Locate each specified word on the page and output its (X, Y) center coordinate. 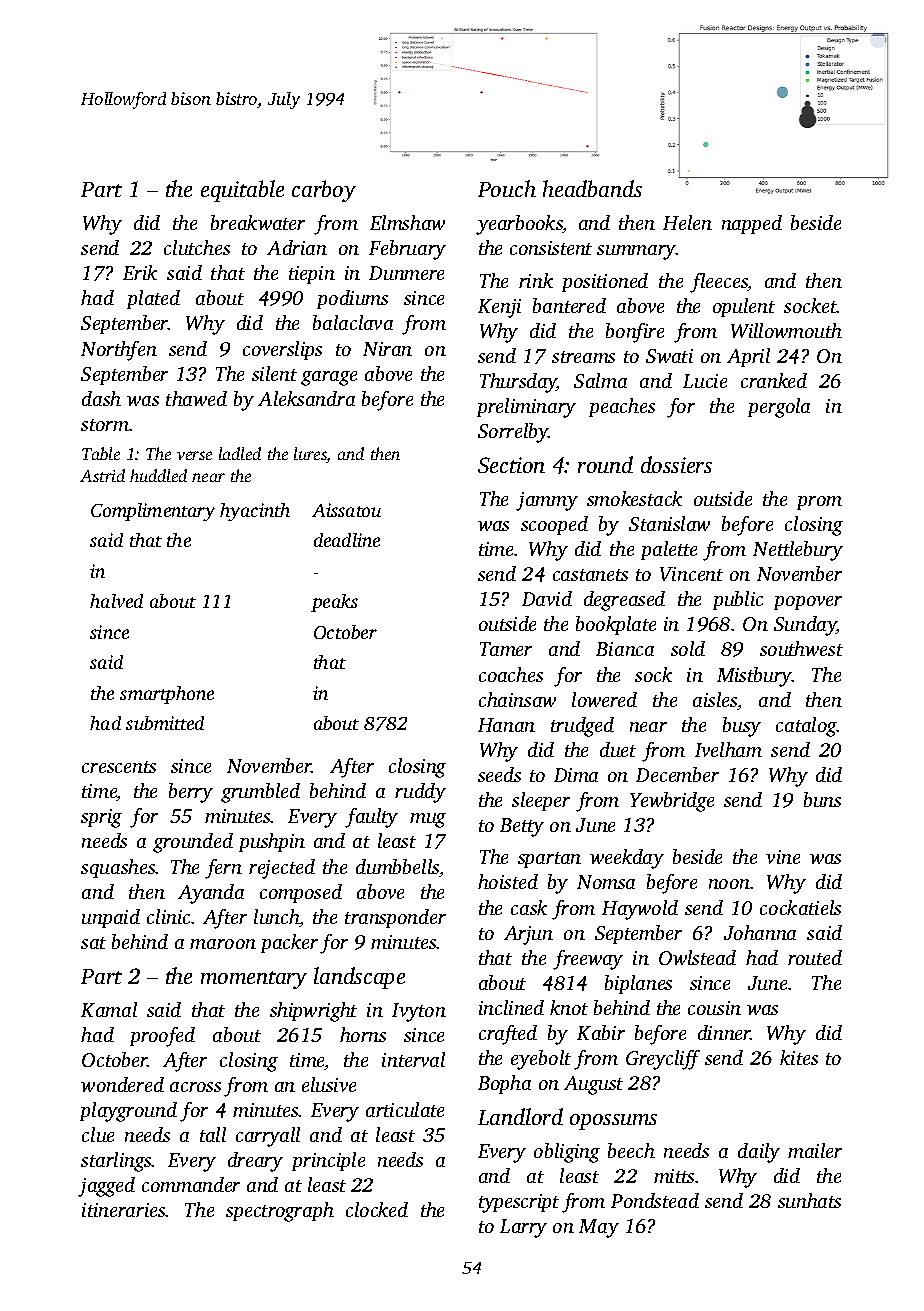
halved (116, 601)
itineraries (124, 1210)
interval (413, 1059)
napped (752, 224)
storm (105, 425)
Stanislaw (669, 523)
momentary (254, 980)
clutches (197, 247)
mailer (815, 1150)
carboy (324, 191)
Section (511, 465)
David (547, 598)
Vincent (691, 574)
